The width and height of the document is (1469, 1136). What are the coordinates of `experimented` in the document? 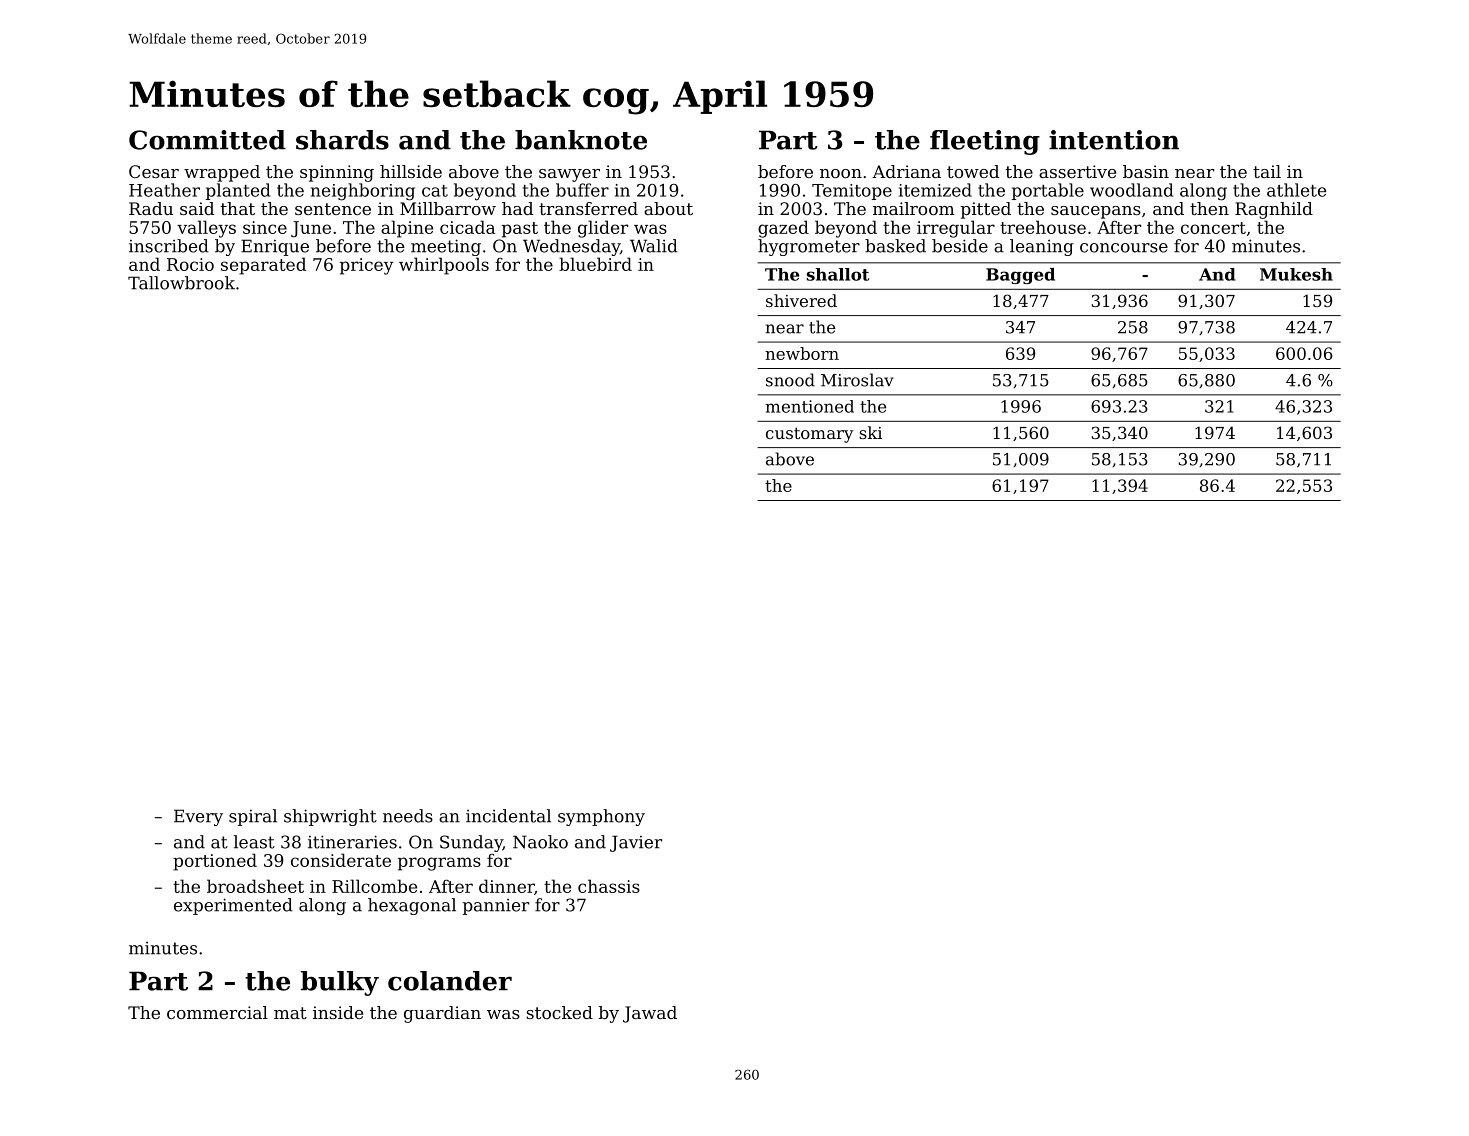 It's located at (233, 906).
